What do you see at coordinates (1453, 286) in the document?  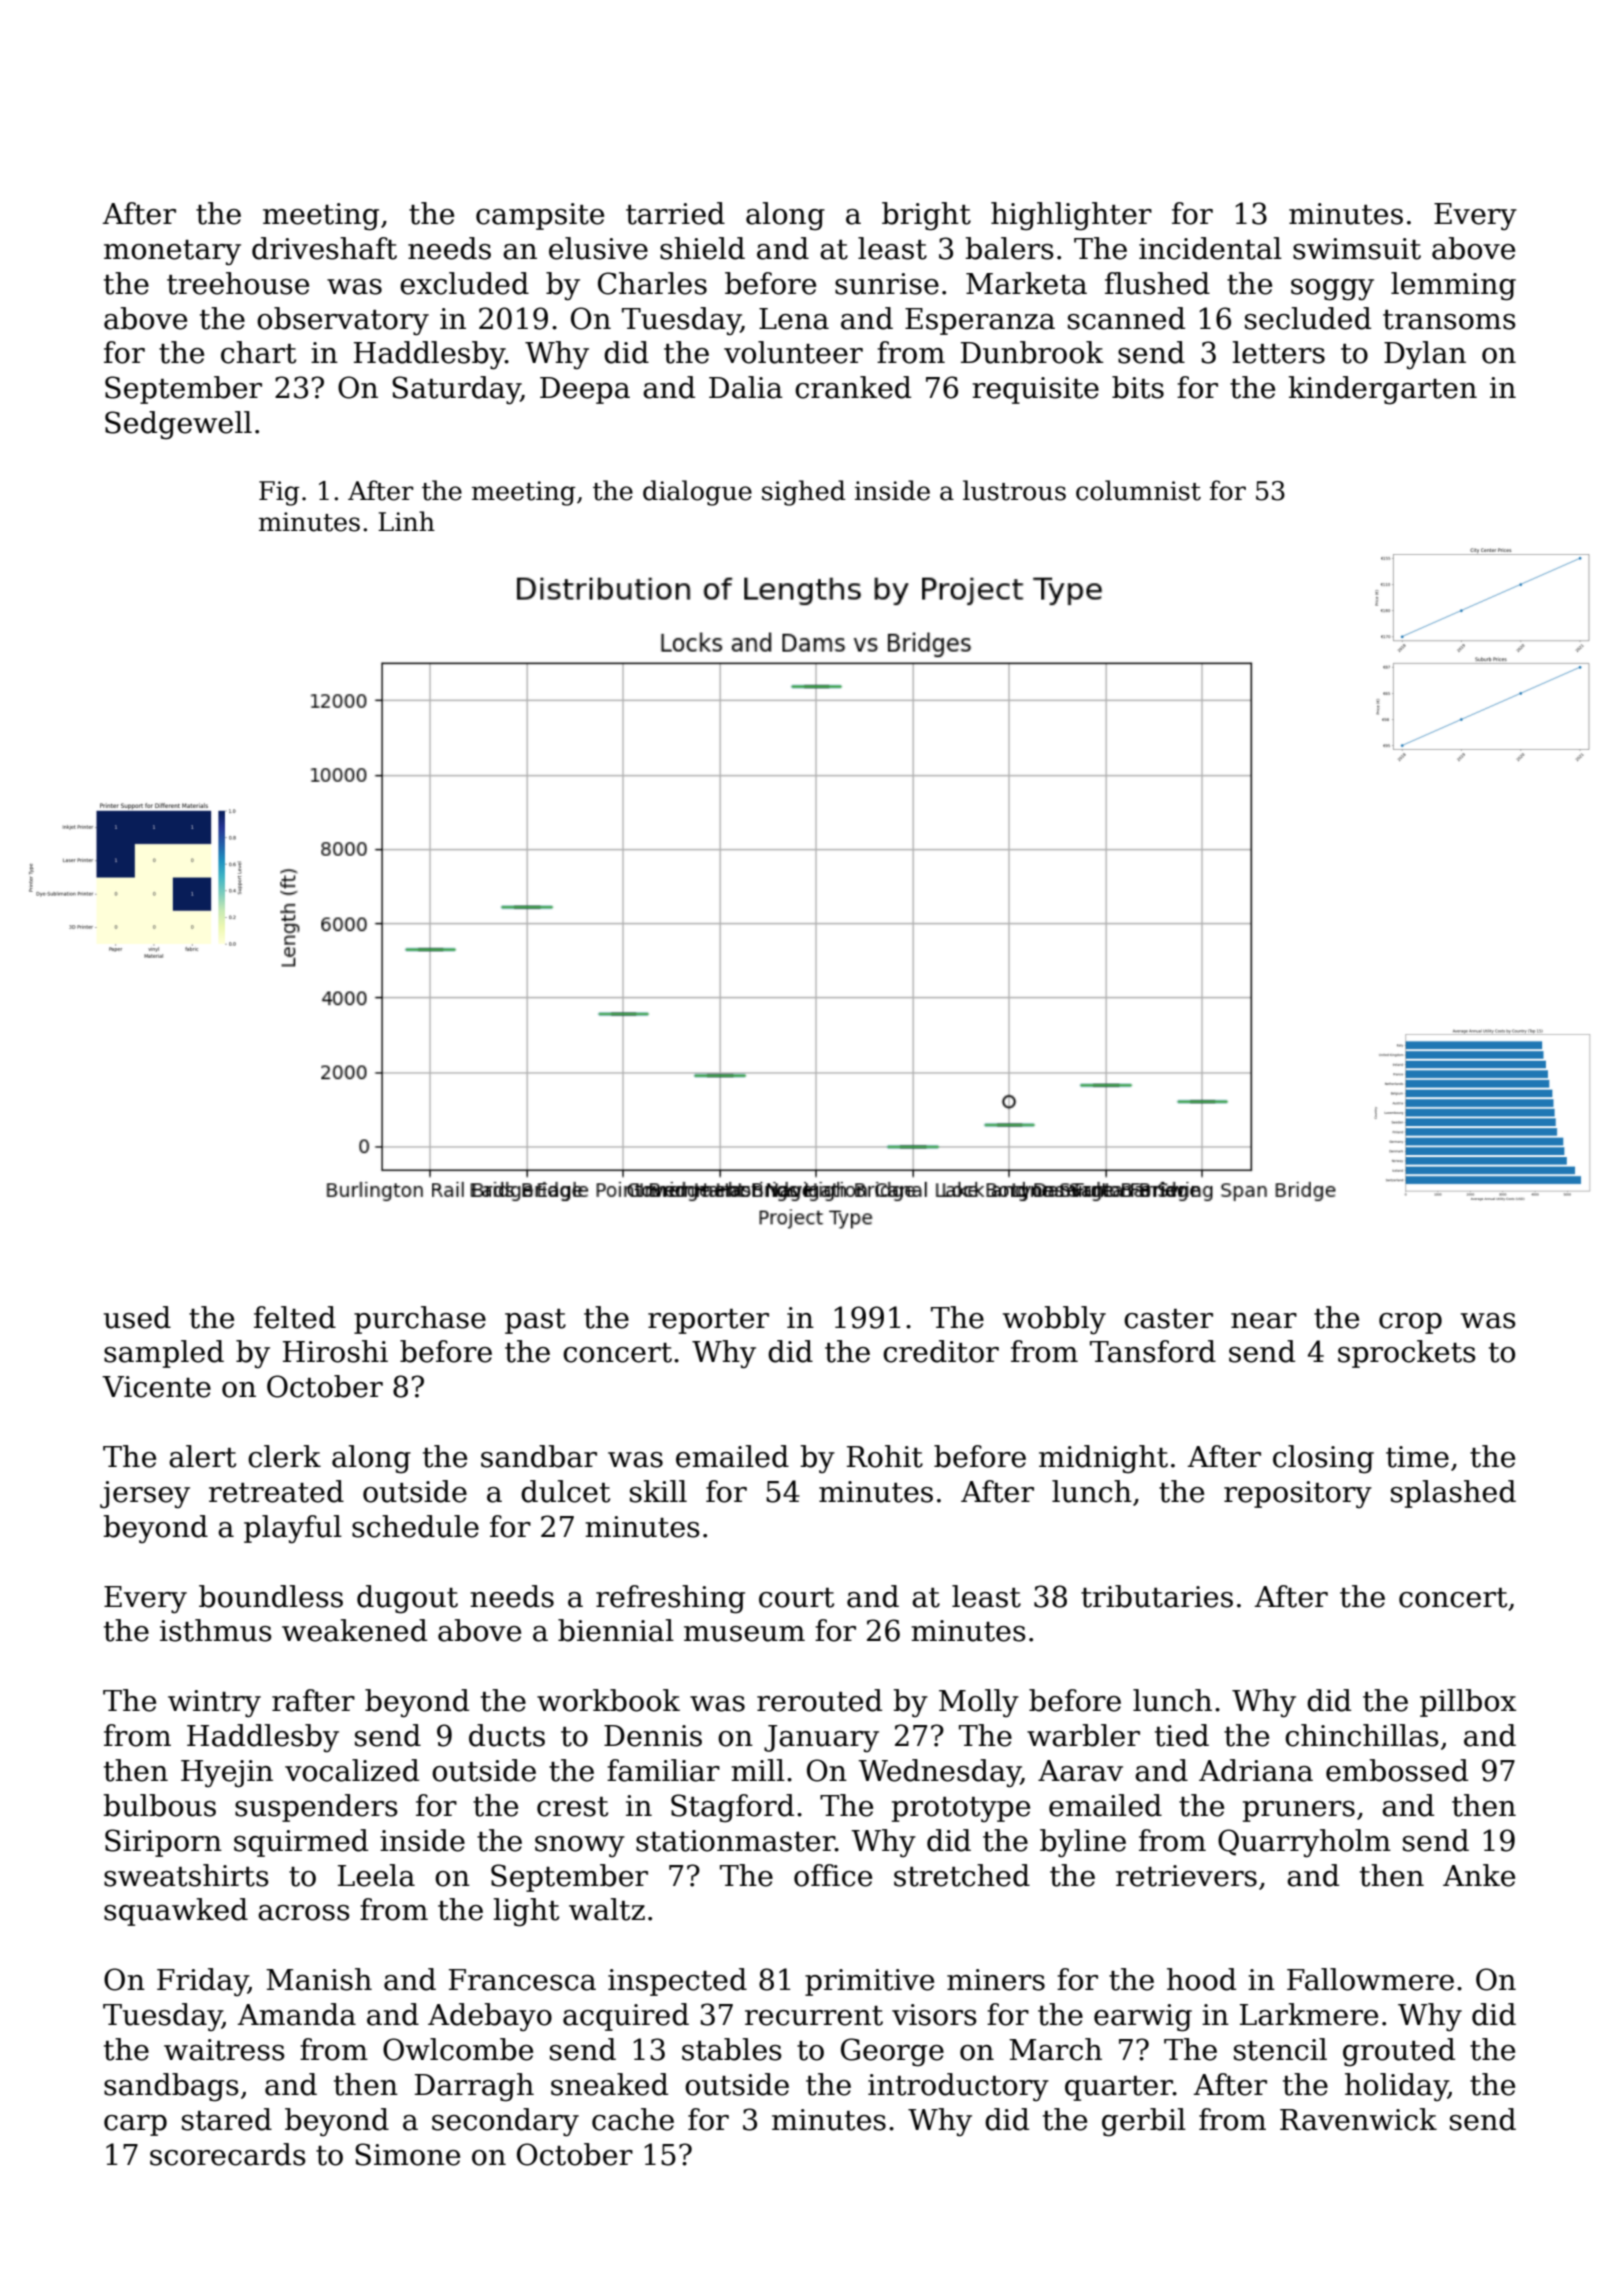 I see `lemming` at bounding box center [1453, 286].
